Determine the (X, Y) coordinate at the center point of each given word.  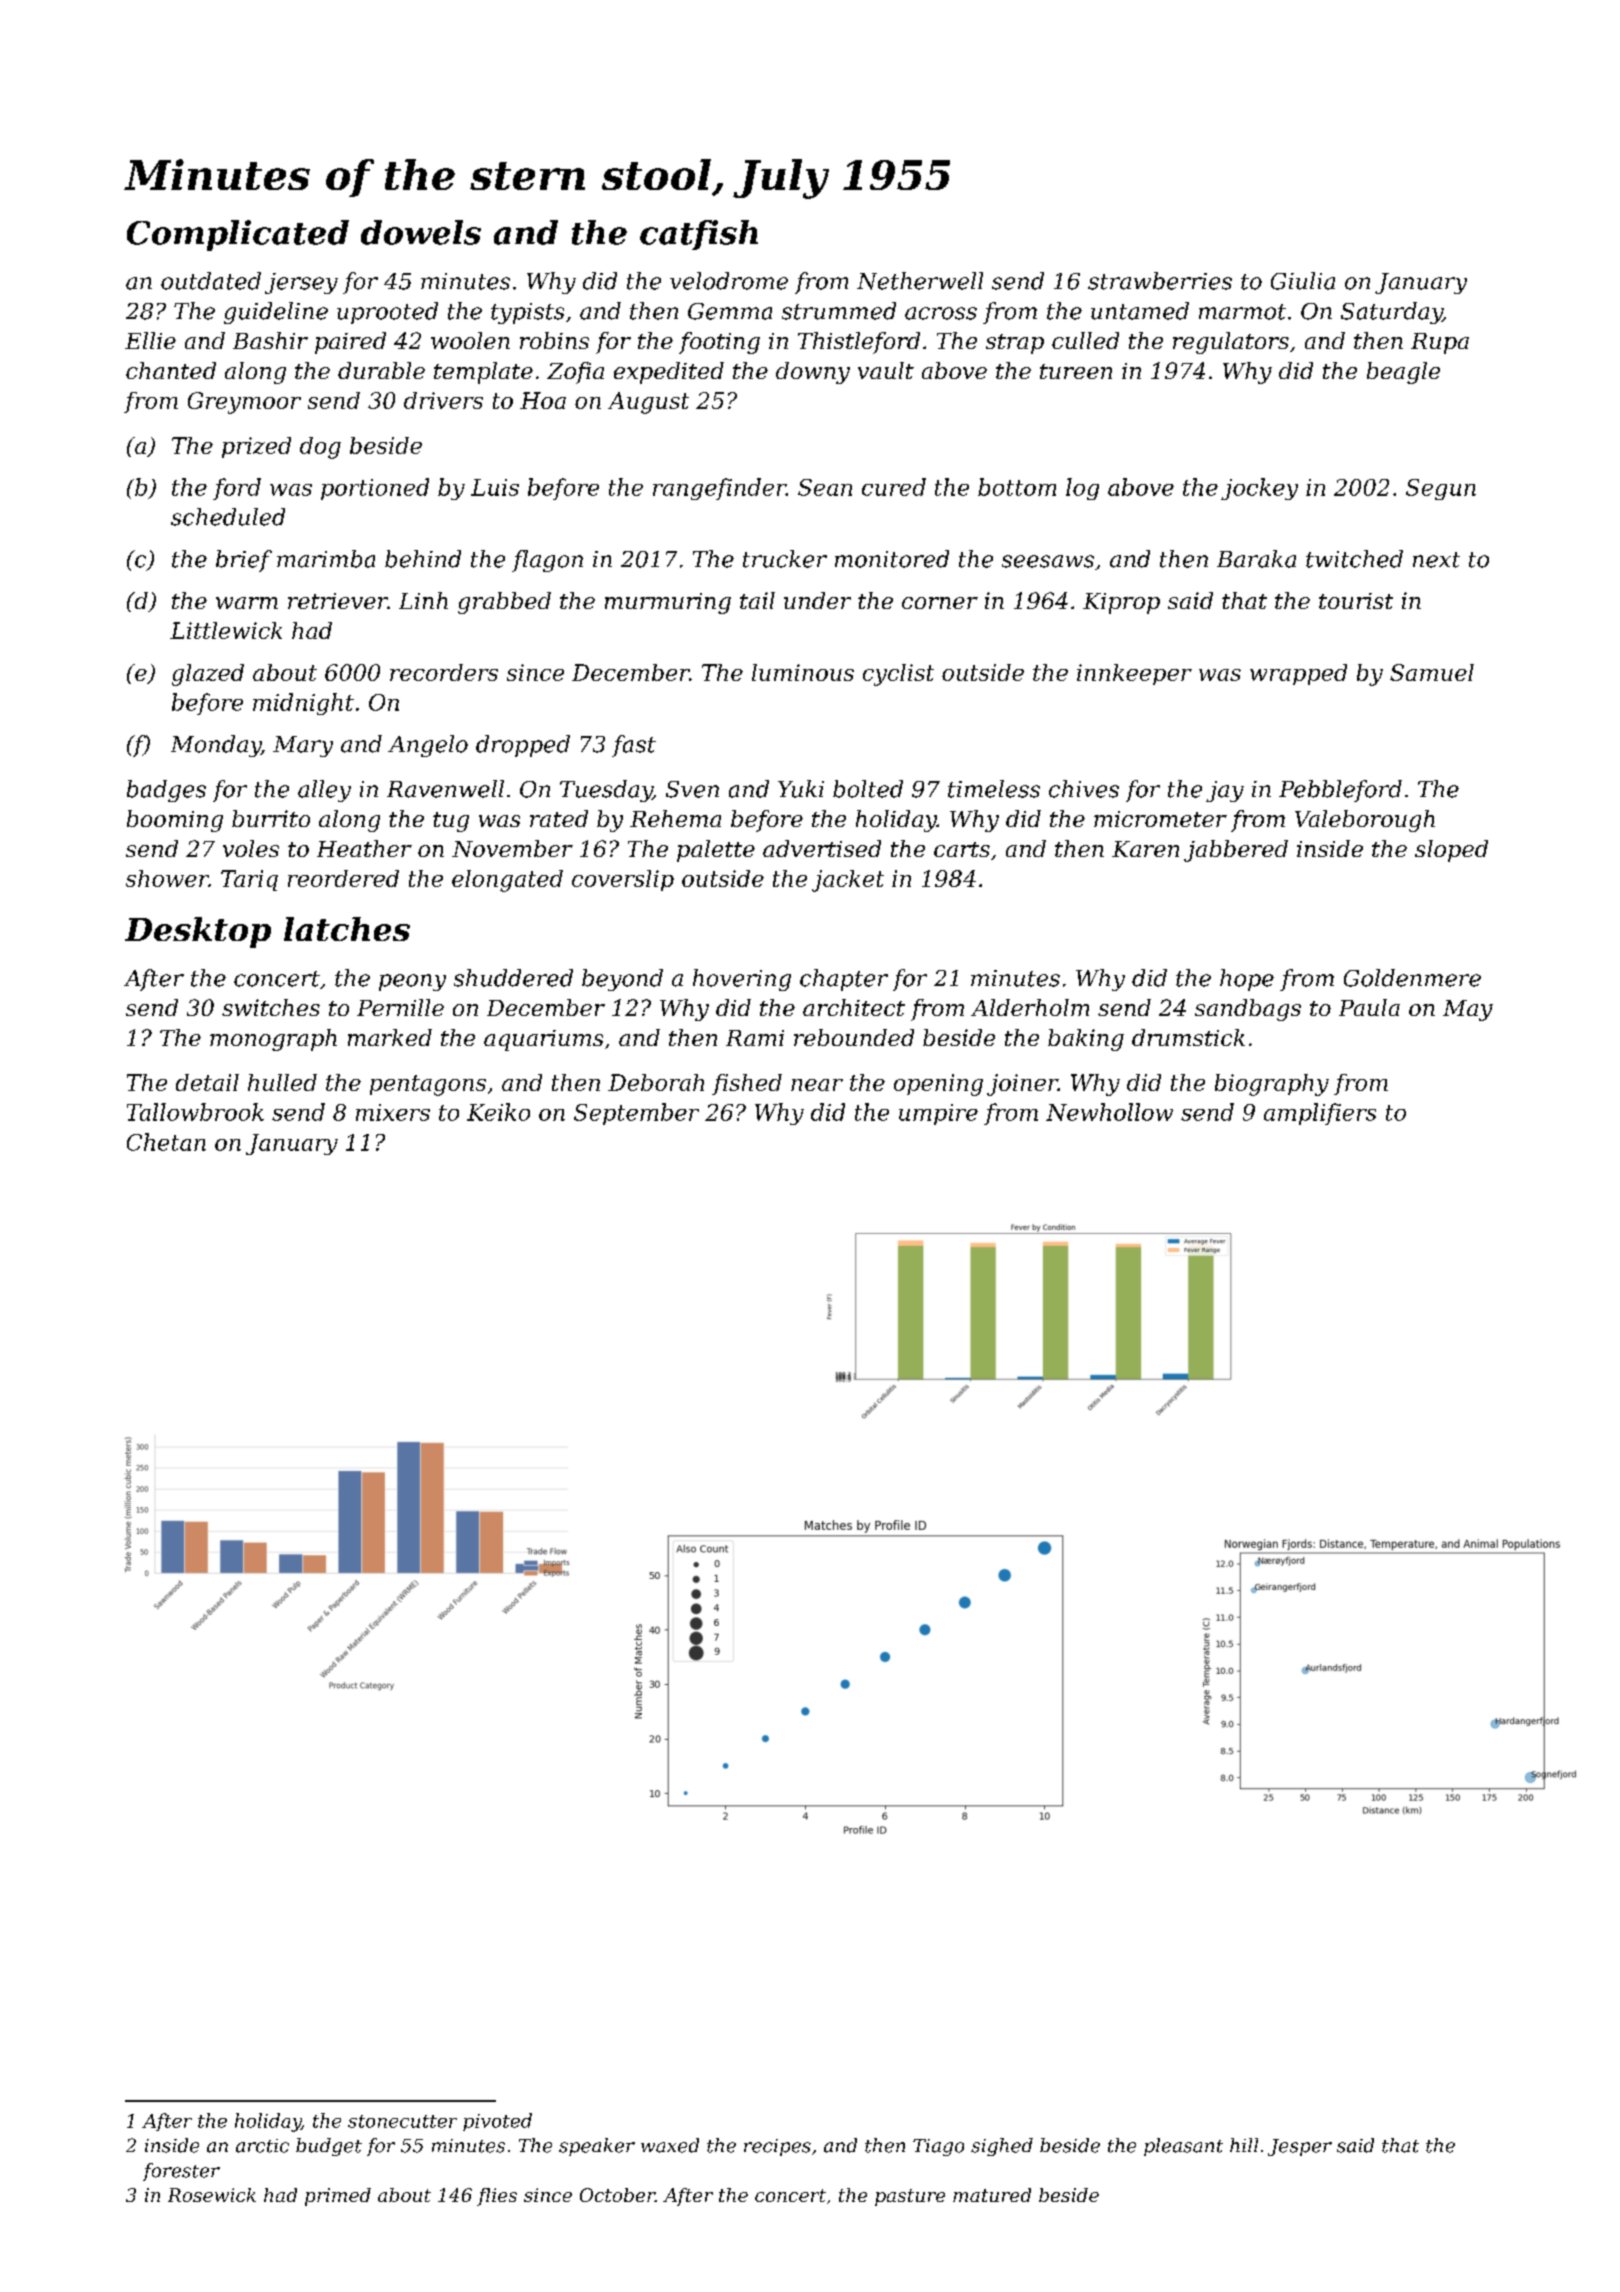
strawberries (1160, 281)
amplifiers (1320, 1114)
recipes (777, 2147)
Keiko (498, 1112)
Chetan (166, 1142)
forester (181, 2172)
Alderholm (1030, 1007)
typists (527, 313)
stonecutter (402, 2121)
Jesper (1300, 2147)
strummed (839, 311)
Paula (1369, 1007)
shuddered (513, 978)
